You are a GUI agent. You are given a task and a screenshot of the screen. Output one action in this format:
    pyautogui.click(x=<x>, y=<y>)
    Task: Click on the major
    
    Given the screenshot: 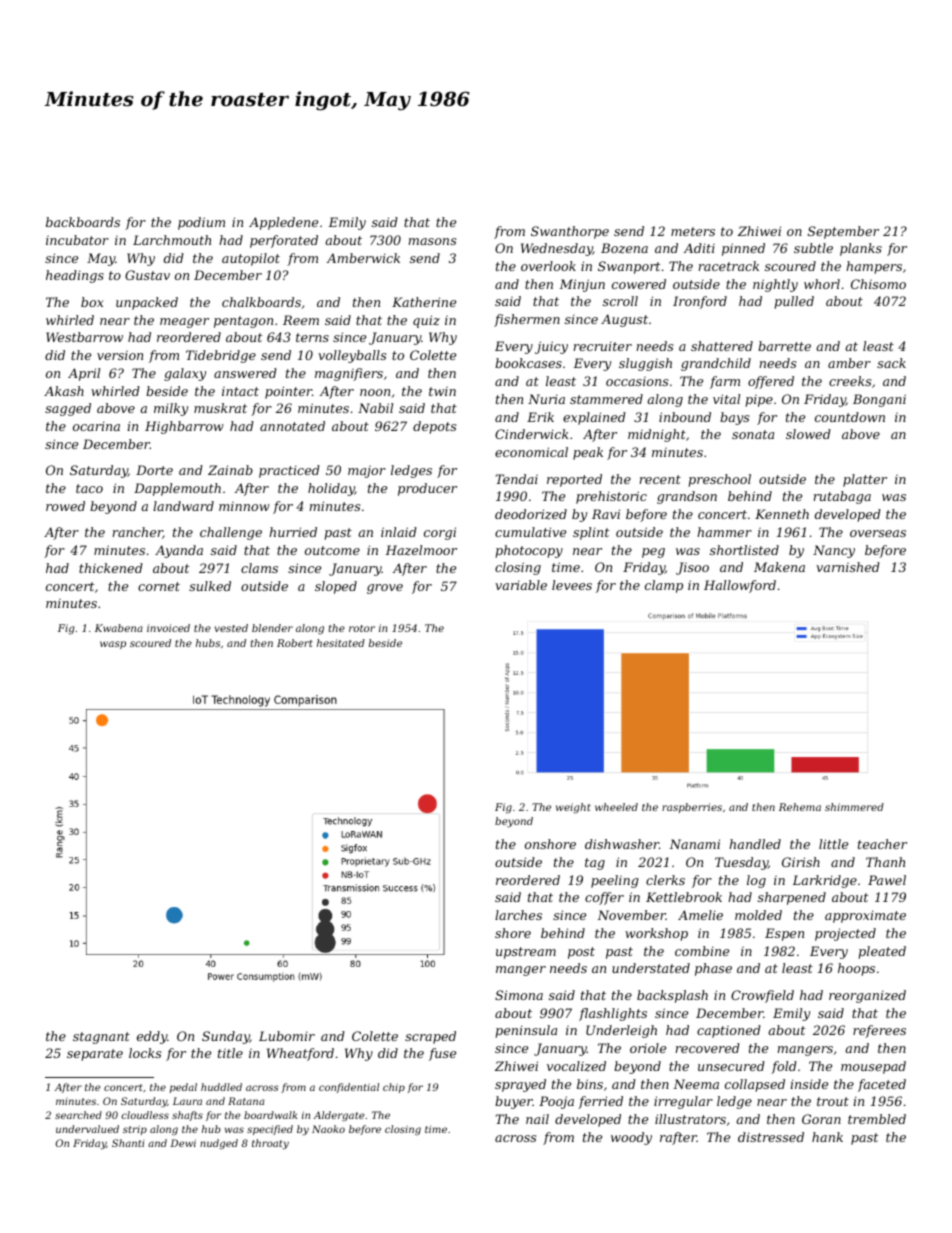 What is the action you would take?
    pyautogui.click(x=367, y=472)
